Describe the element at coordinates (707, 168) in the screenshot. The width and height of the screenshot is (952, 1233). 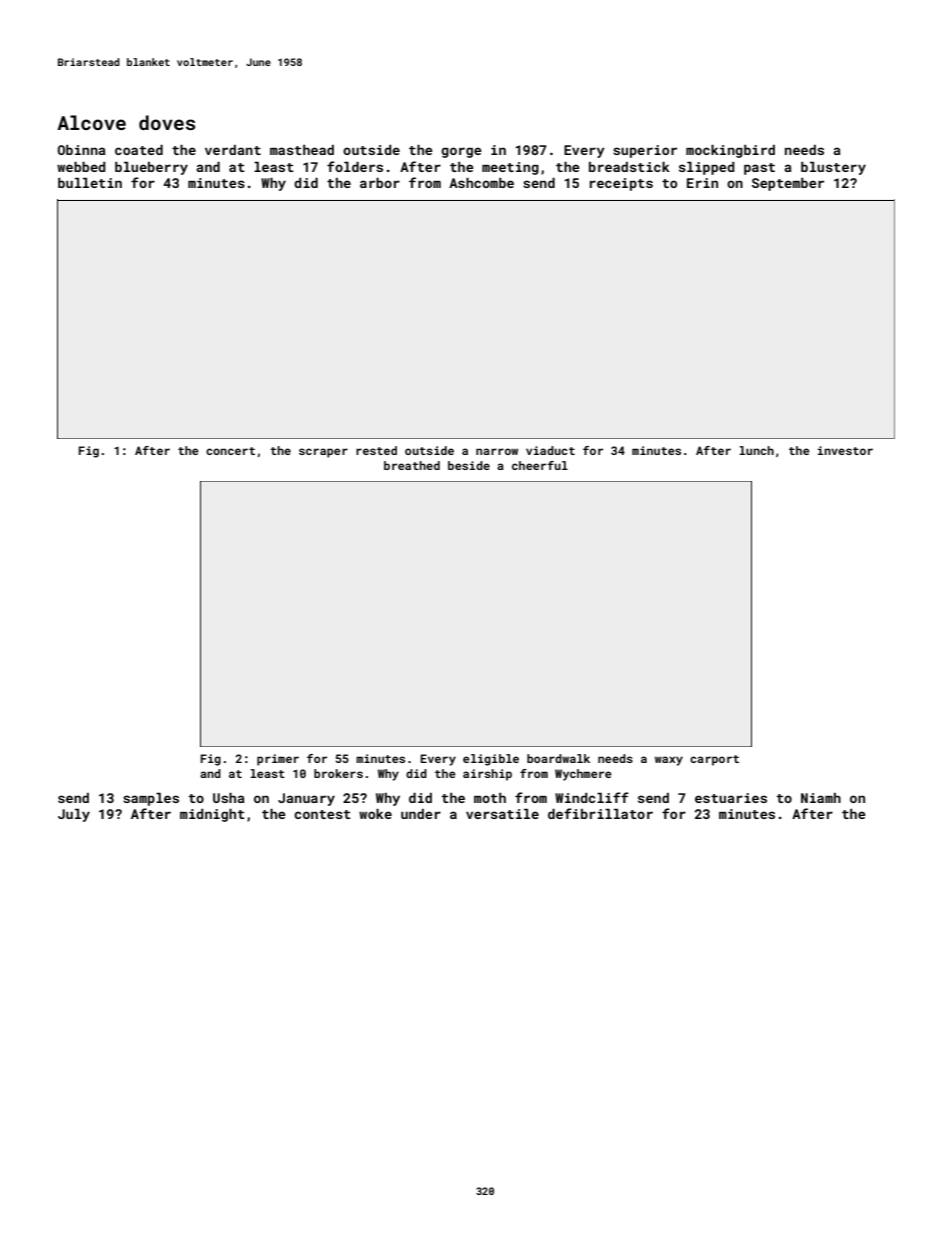
I see `slipped` at that location.
